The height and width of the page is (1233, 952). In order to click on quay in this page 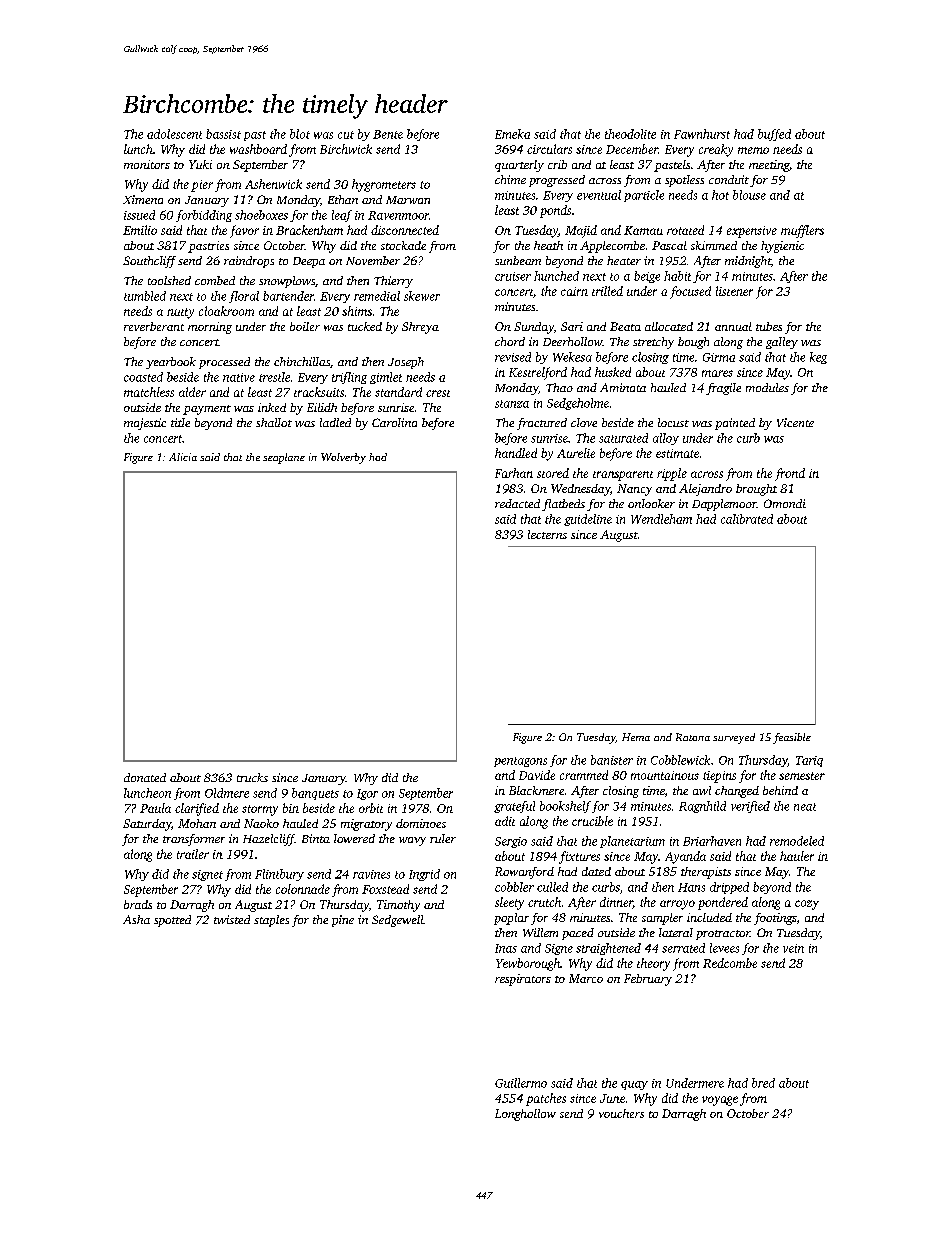, I will do `click(634, 1085)`.
